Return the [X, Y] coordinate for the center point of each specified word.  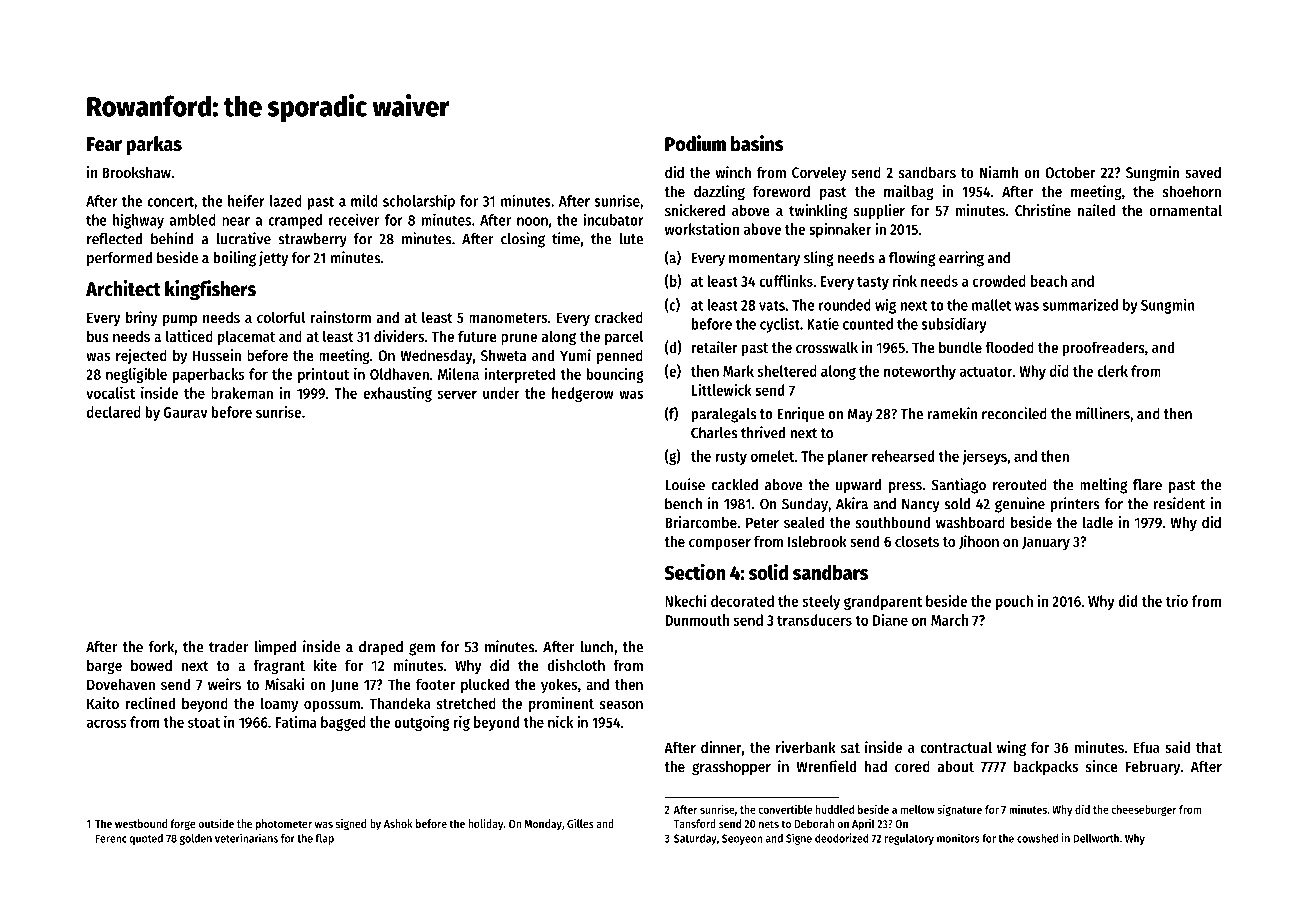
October [1070, 172]
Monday [543, 825]
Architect [123, 288]
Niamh [999, 172]
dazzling [719, 193]
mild [364, 200]
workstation [702, 229]
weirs [224, 684]
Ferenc [111, 838]
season [621, 705]
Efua [1147, 747]
